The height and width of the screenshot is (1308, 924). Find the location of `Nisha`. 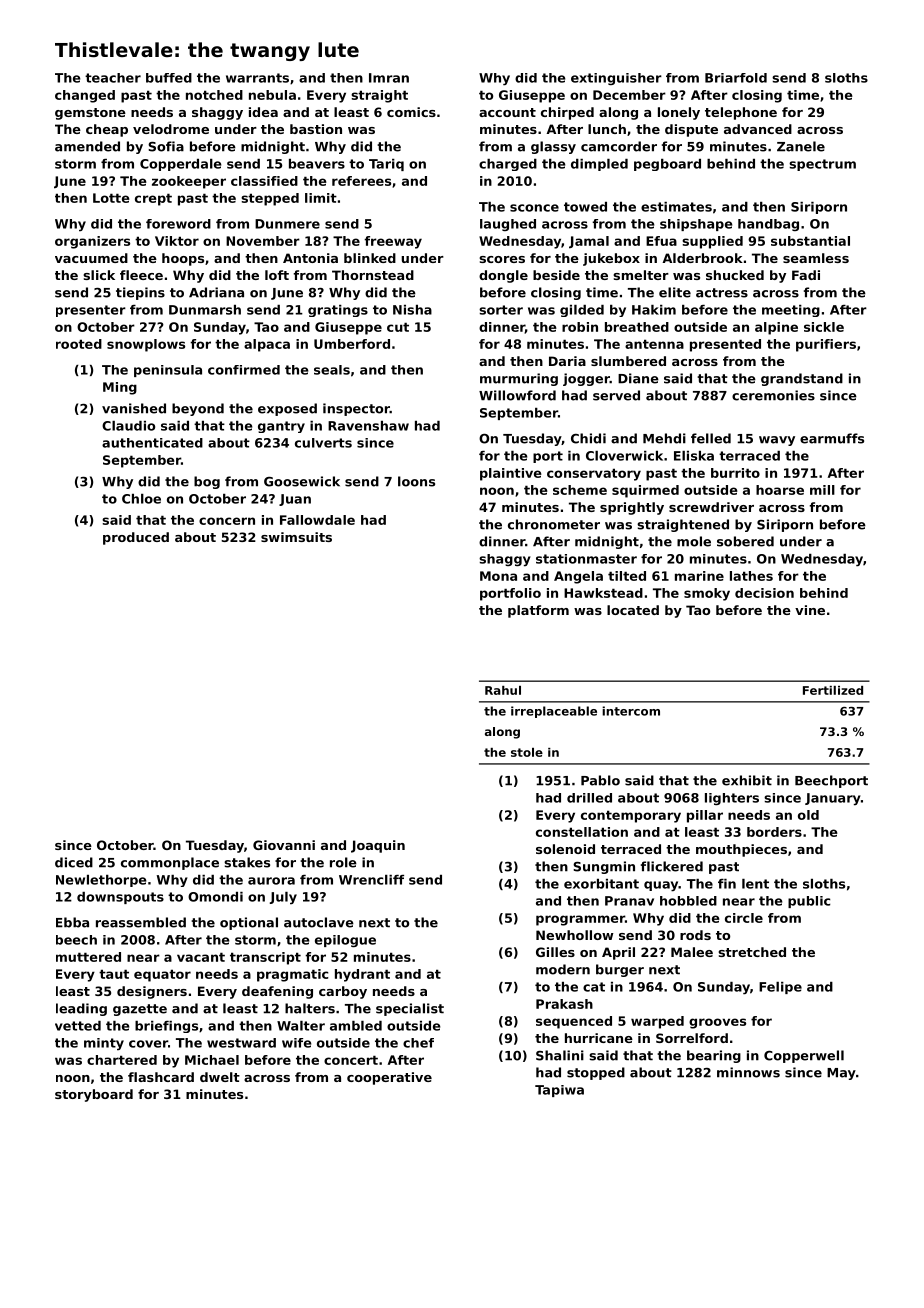

Nisha is located at coordinates (412, 310).
